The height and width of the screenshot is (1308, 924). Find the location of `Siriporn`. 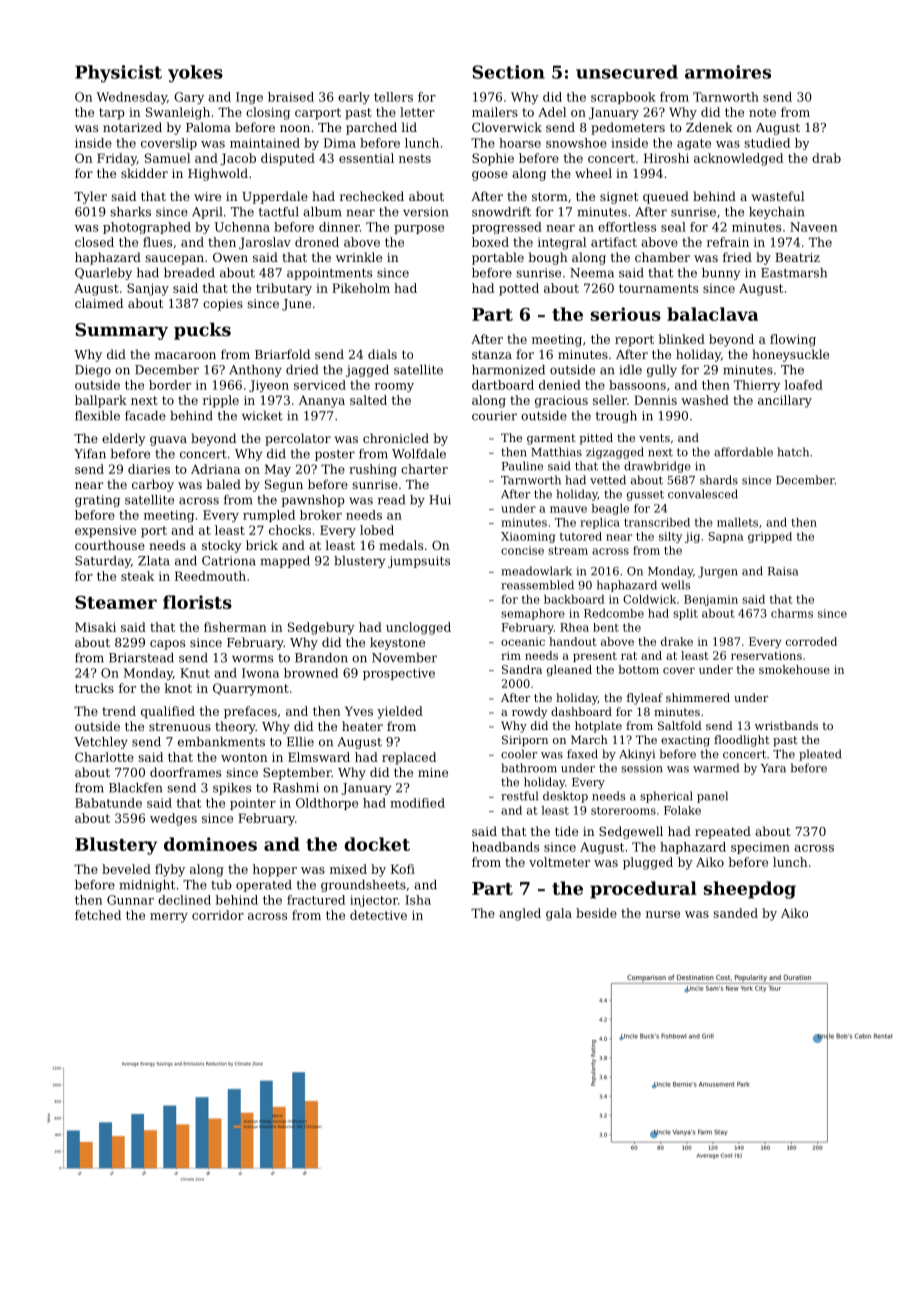

Siriporn is located at coordinates (525, 741).
